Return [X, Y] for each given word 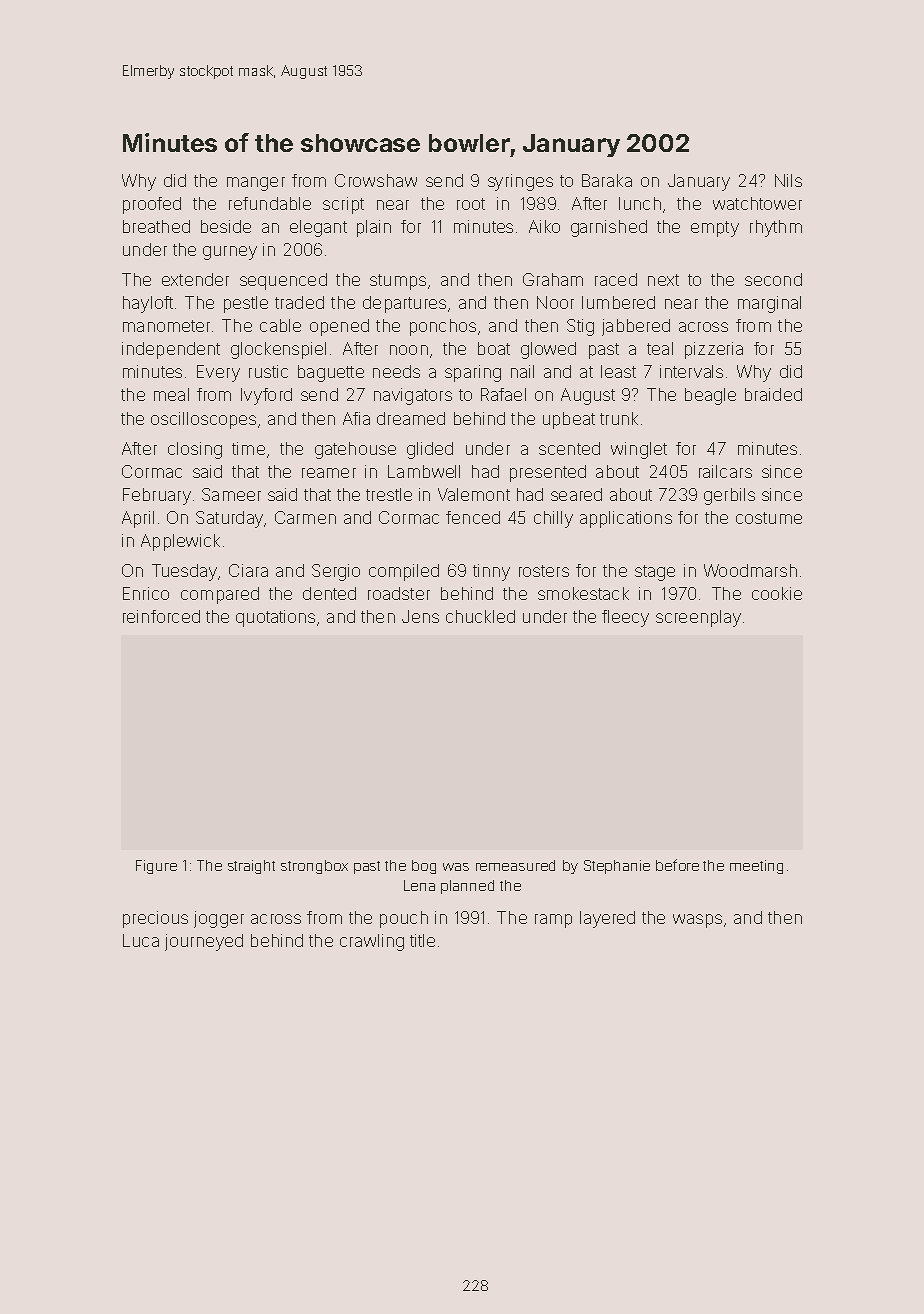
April [138, 519]
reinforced [161, 616]
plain [374, 228]
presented [548, 473]
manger [256, 184]
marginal [769, 304]
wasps [697, 921]
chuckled [480, 616]
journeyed [204, 942]
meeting [756, 867]
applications [626, 519]
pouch [404, 919]
